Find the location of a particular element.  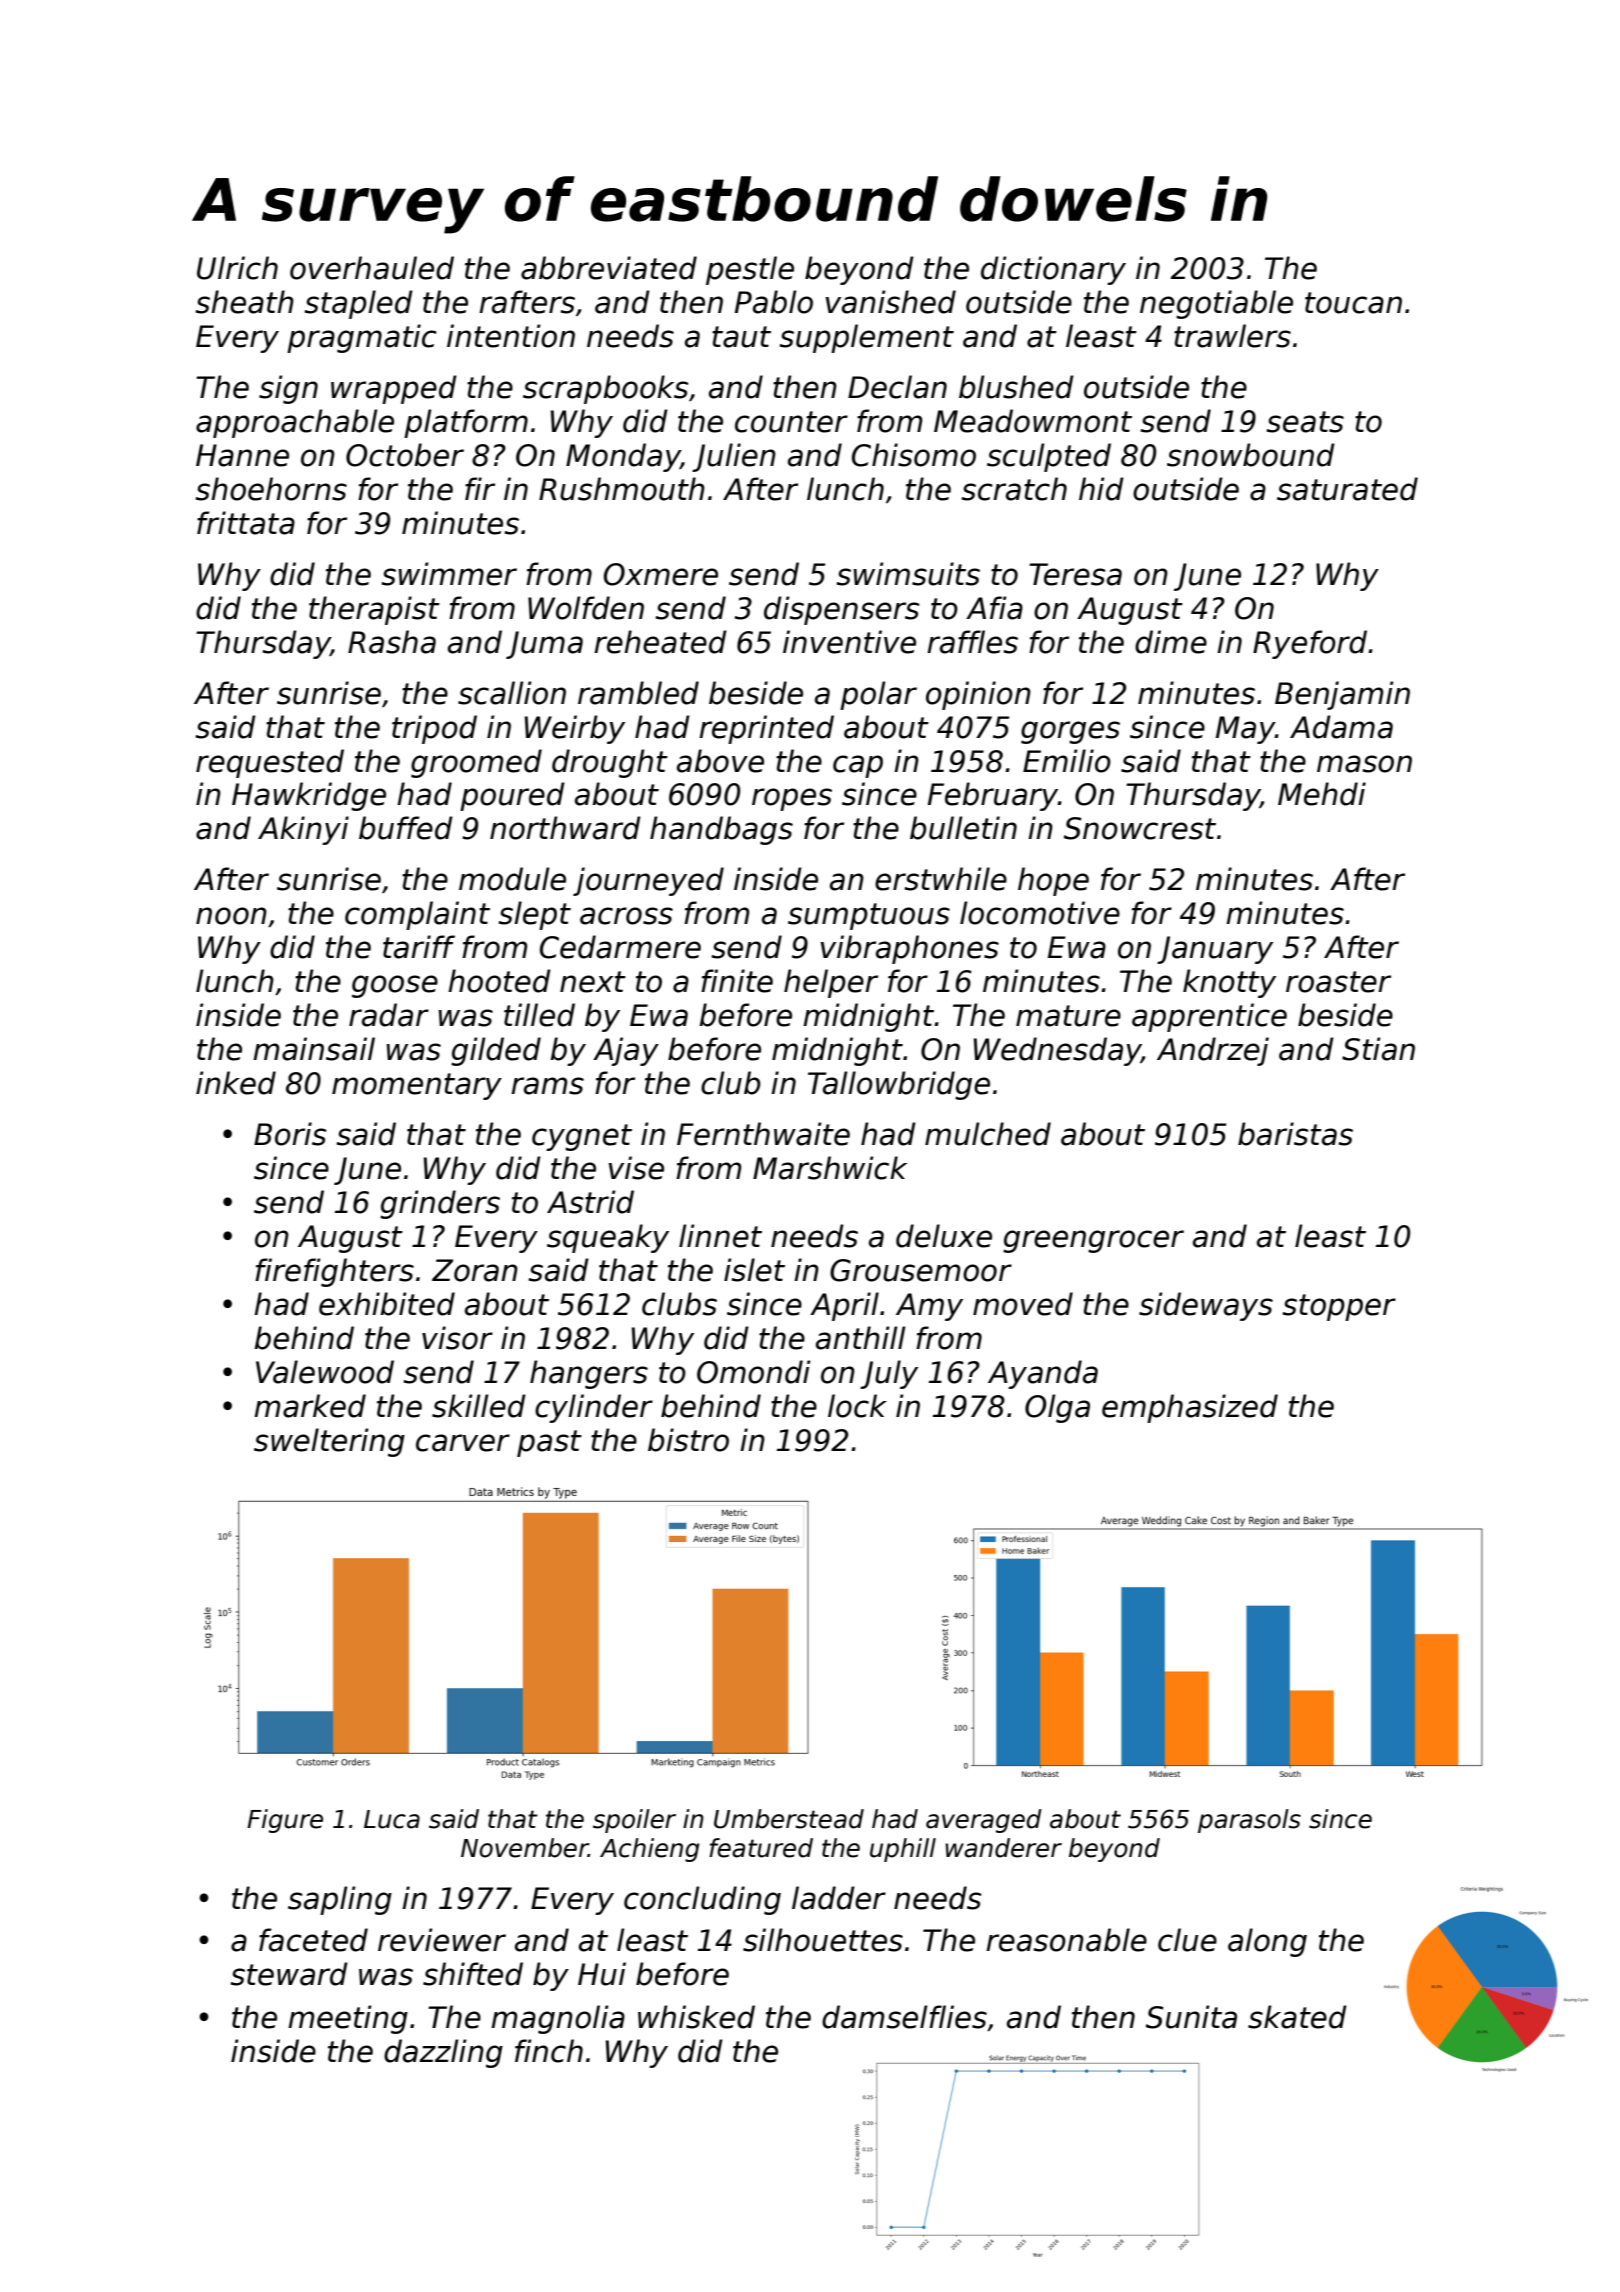

visor is located at coordinates (457, 1338).
